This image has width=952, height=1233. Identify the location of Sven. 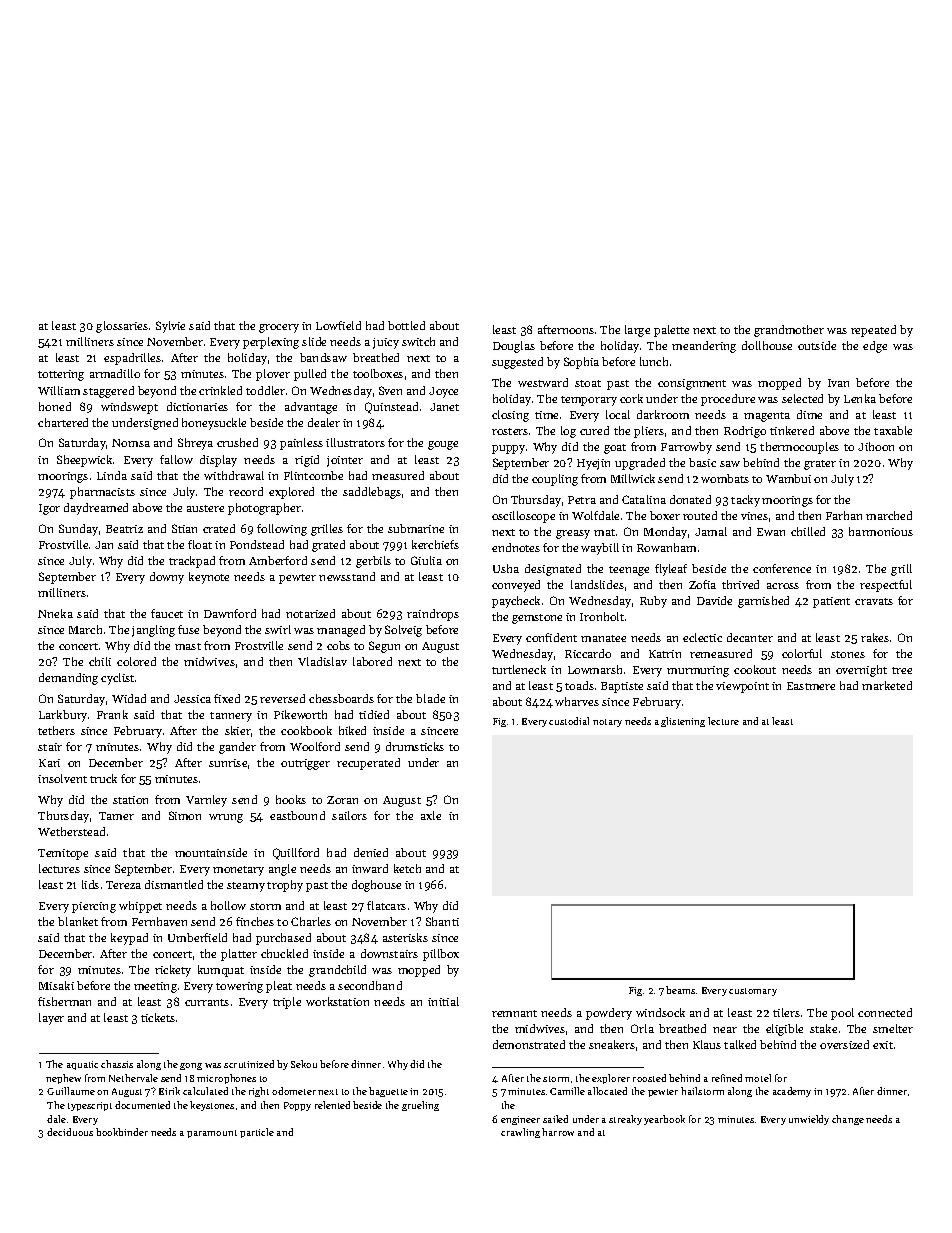
(390, 390).
